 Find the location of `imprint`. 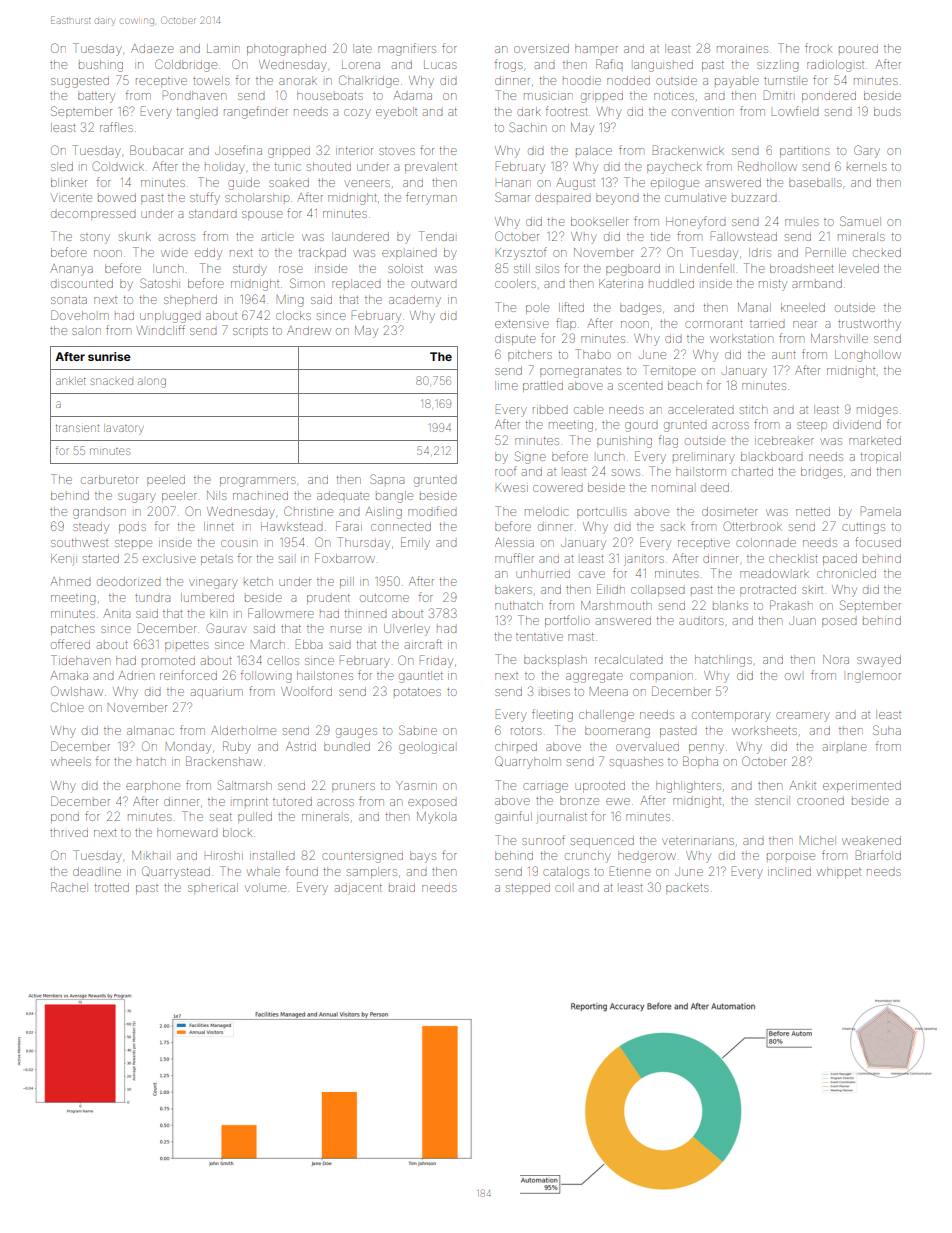

imprint is located at coordinates (250, 802).
